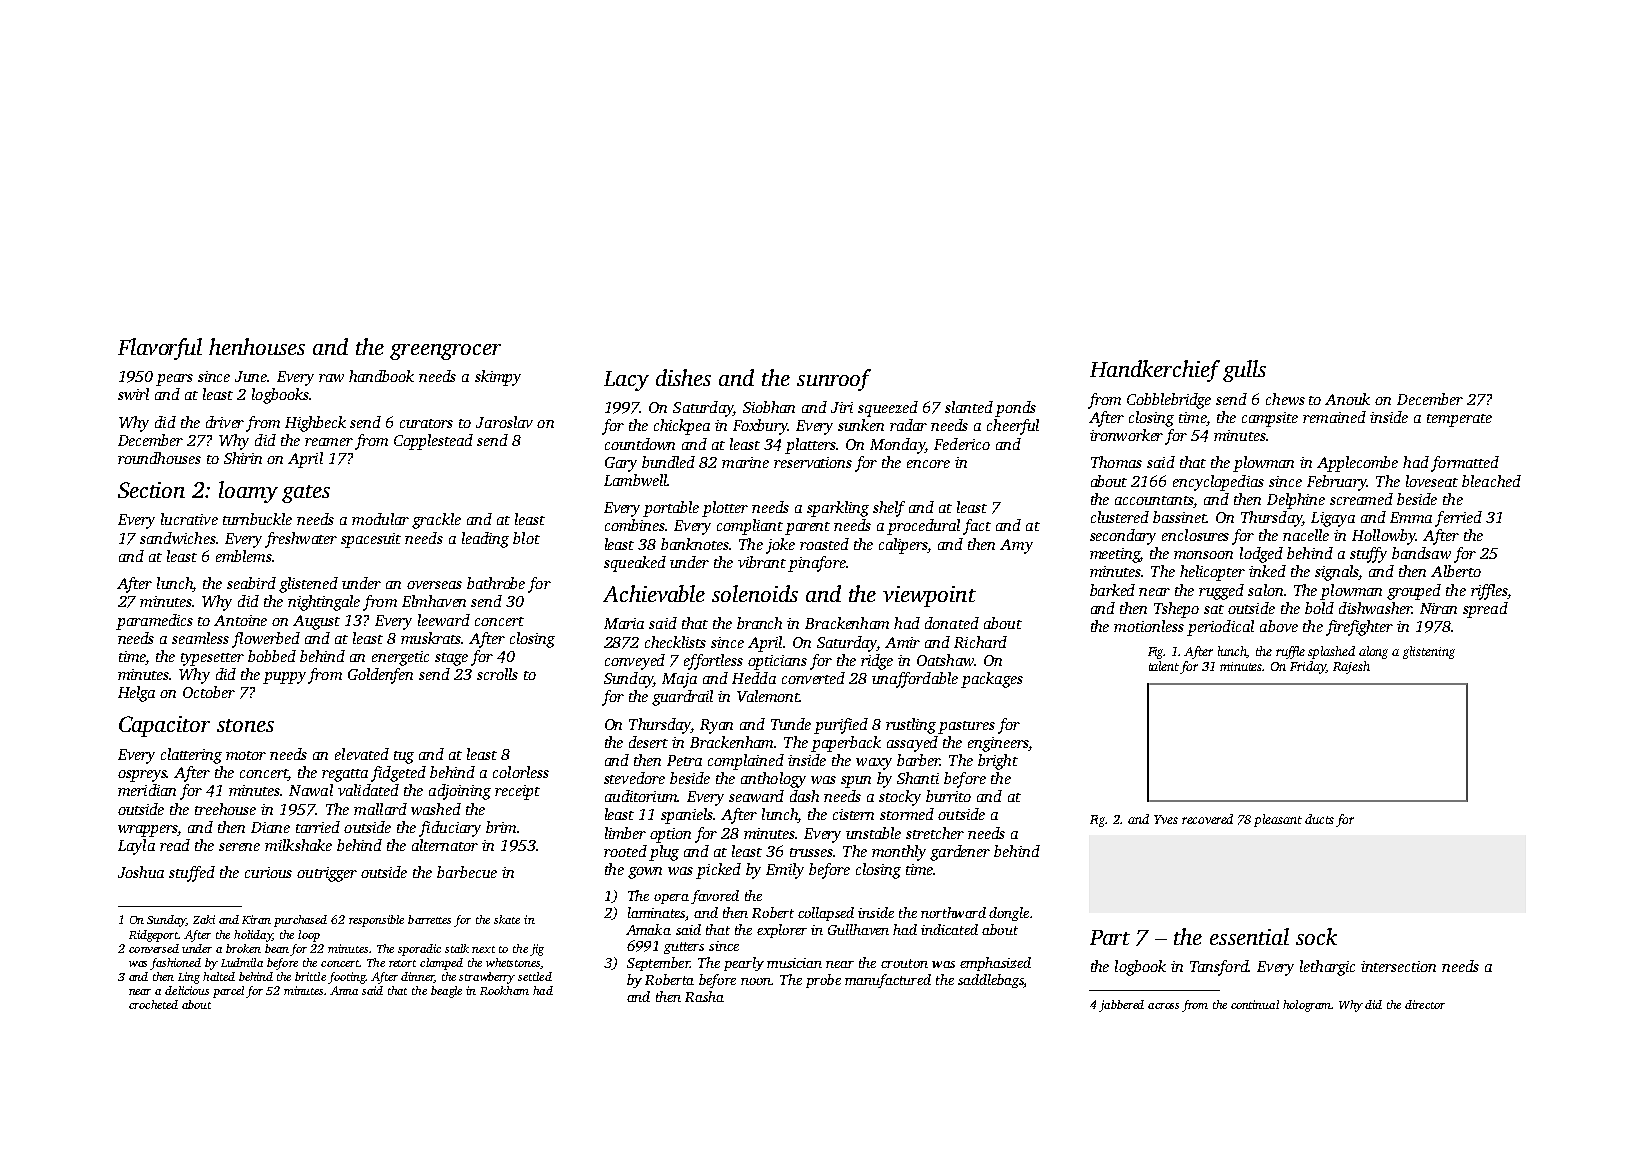  What do you see at coordinates (174, 380) in the screenshot?
I see `pears` at bounding box center [174, 380].
